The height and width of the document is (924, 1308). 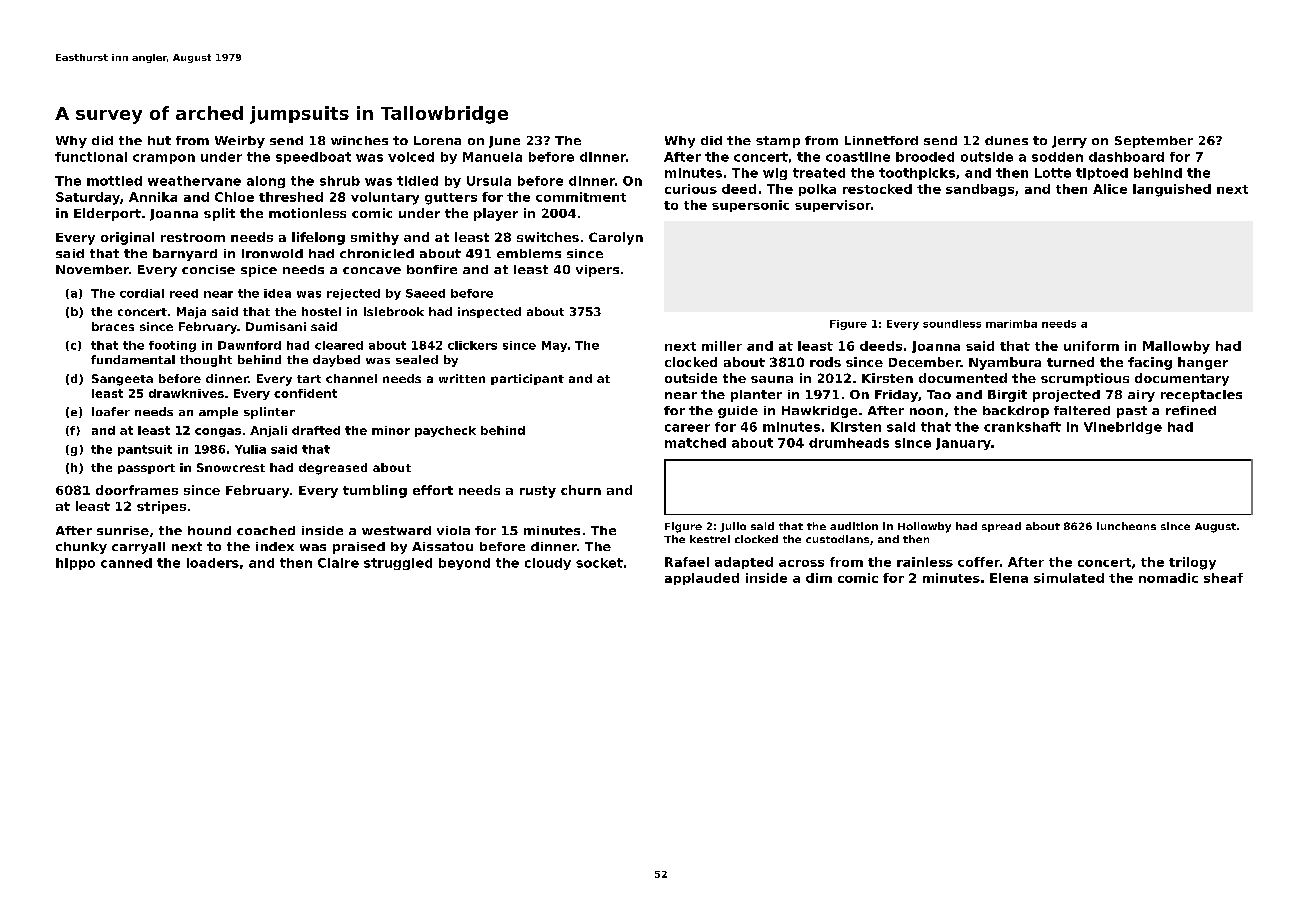 What do you see at coordinates (963, 444) in the document?
I see `January` at bounding box center [963, 444].
